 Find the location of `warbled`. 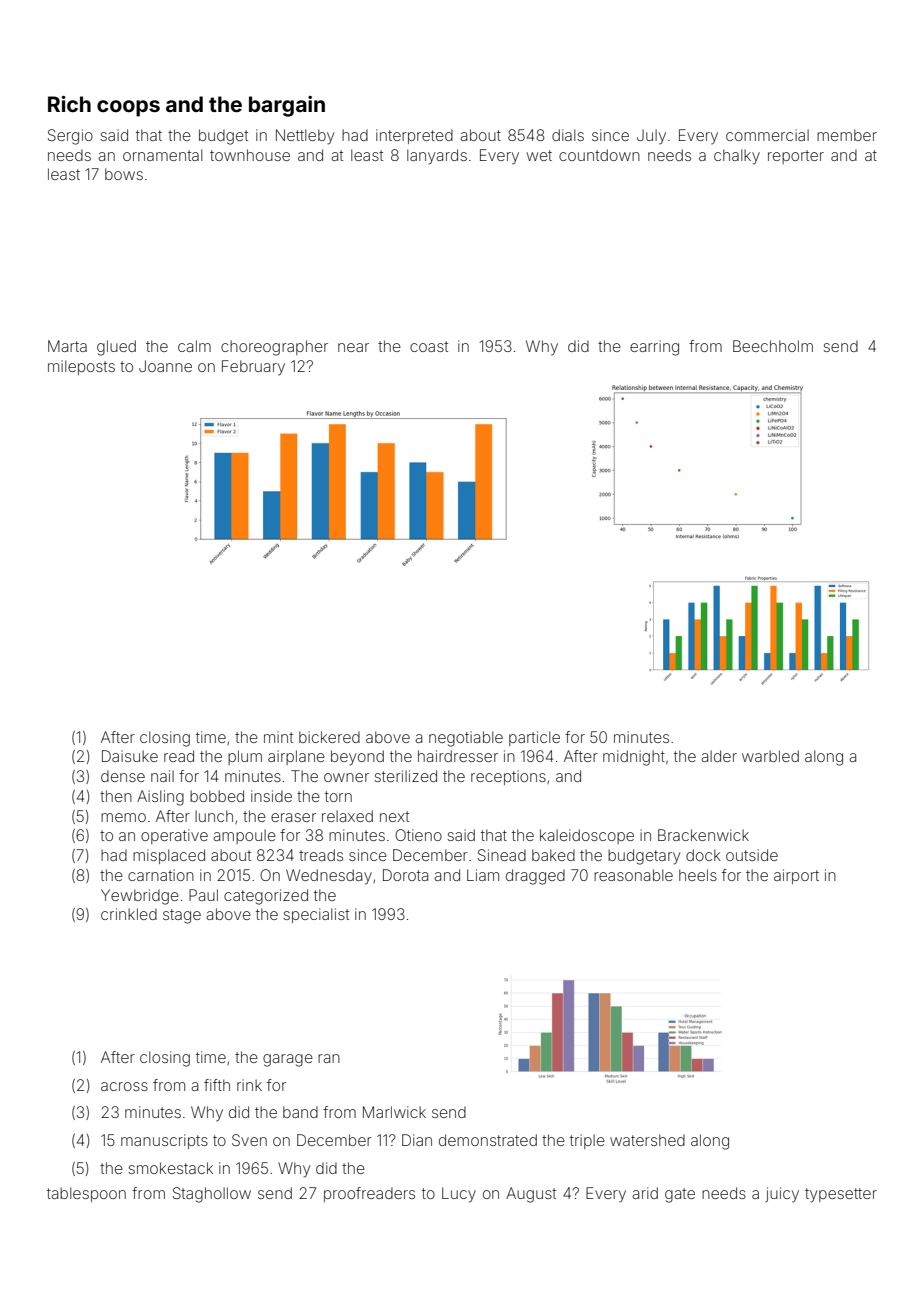

warbled is located at coordinates (770, 756).
